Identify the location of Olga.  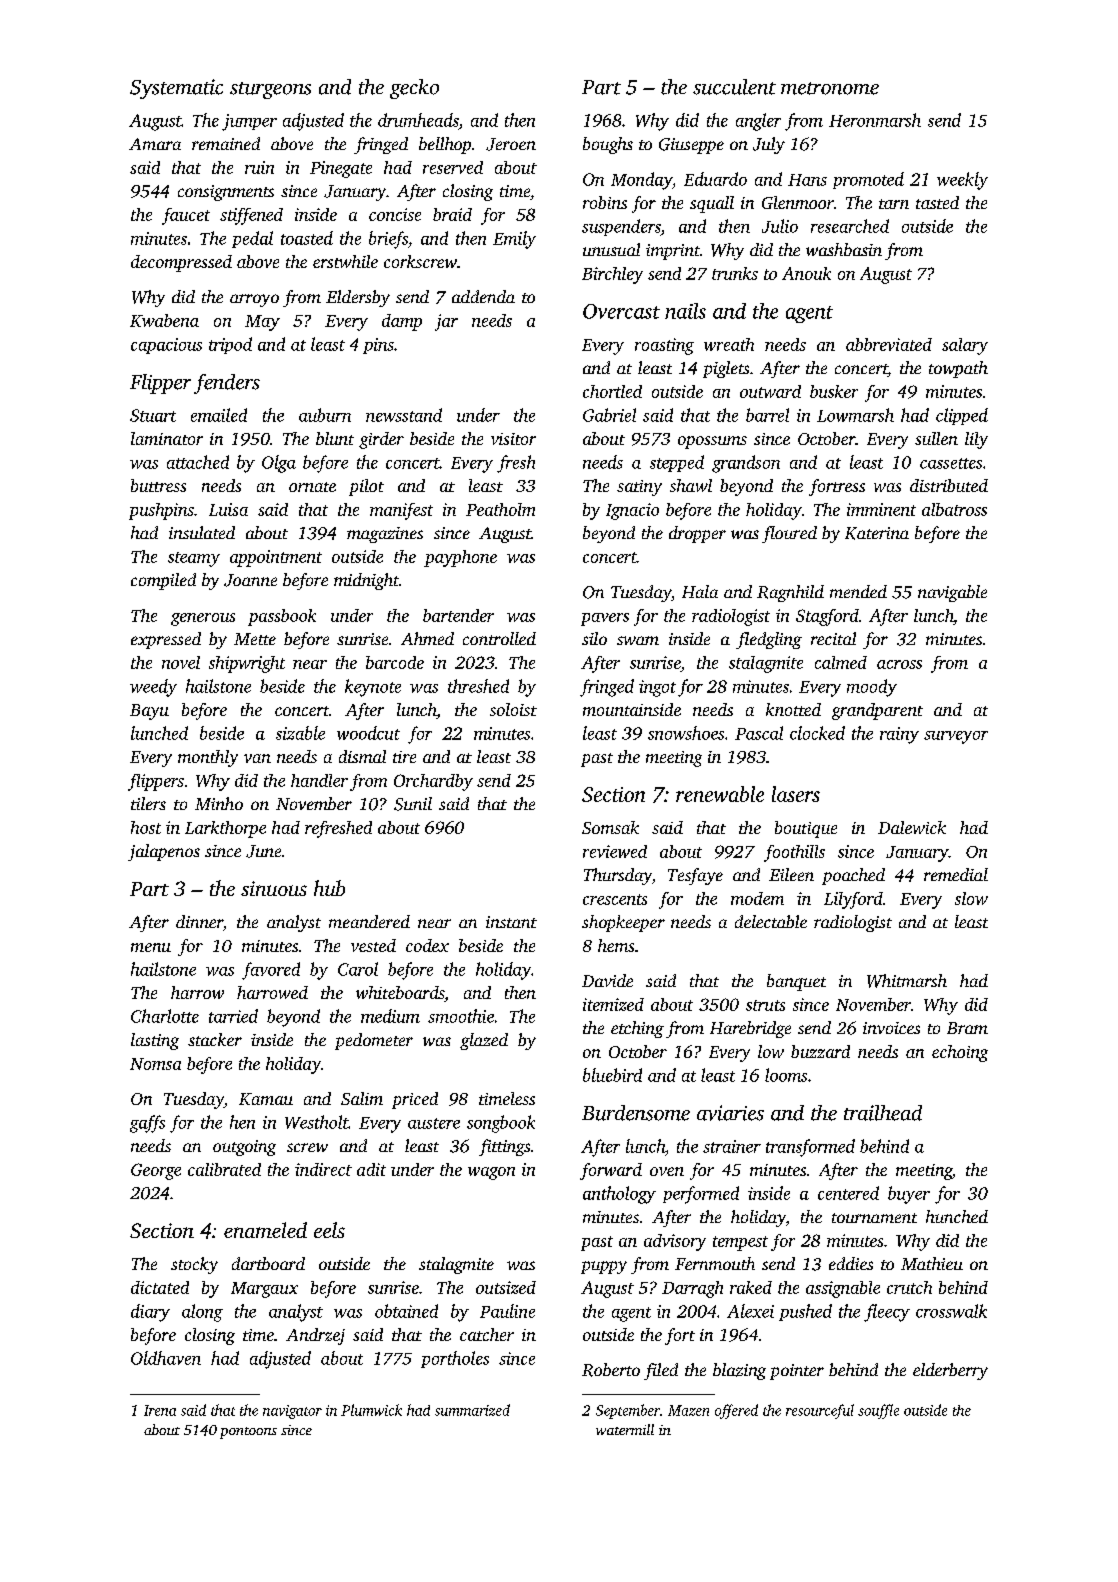
(279, 464).
